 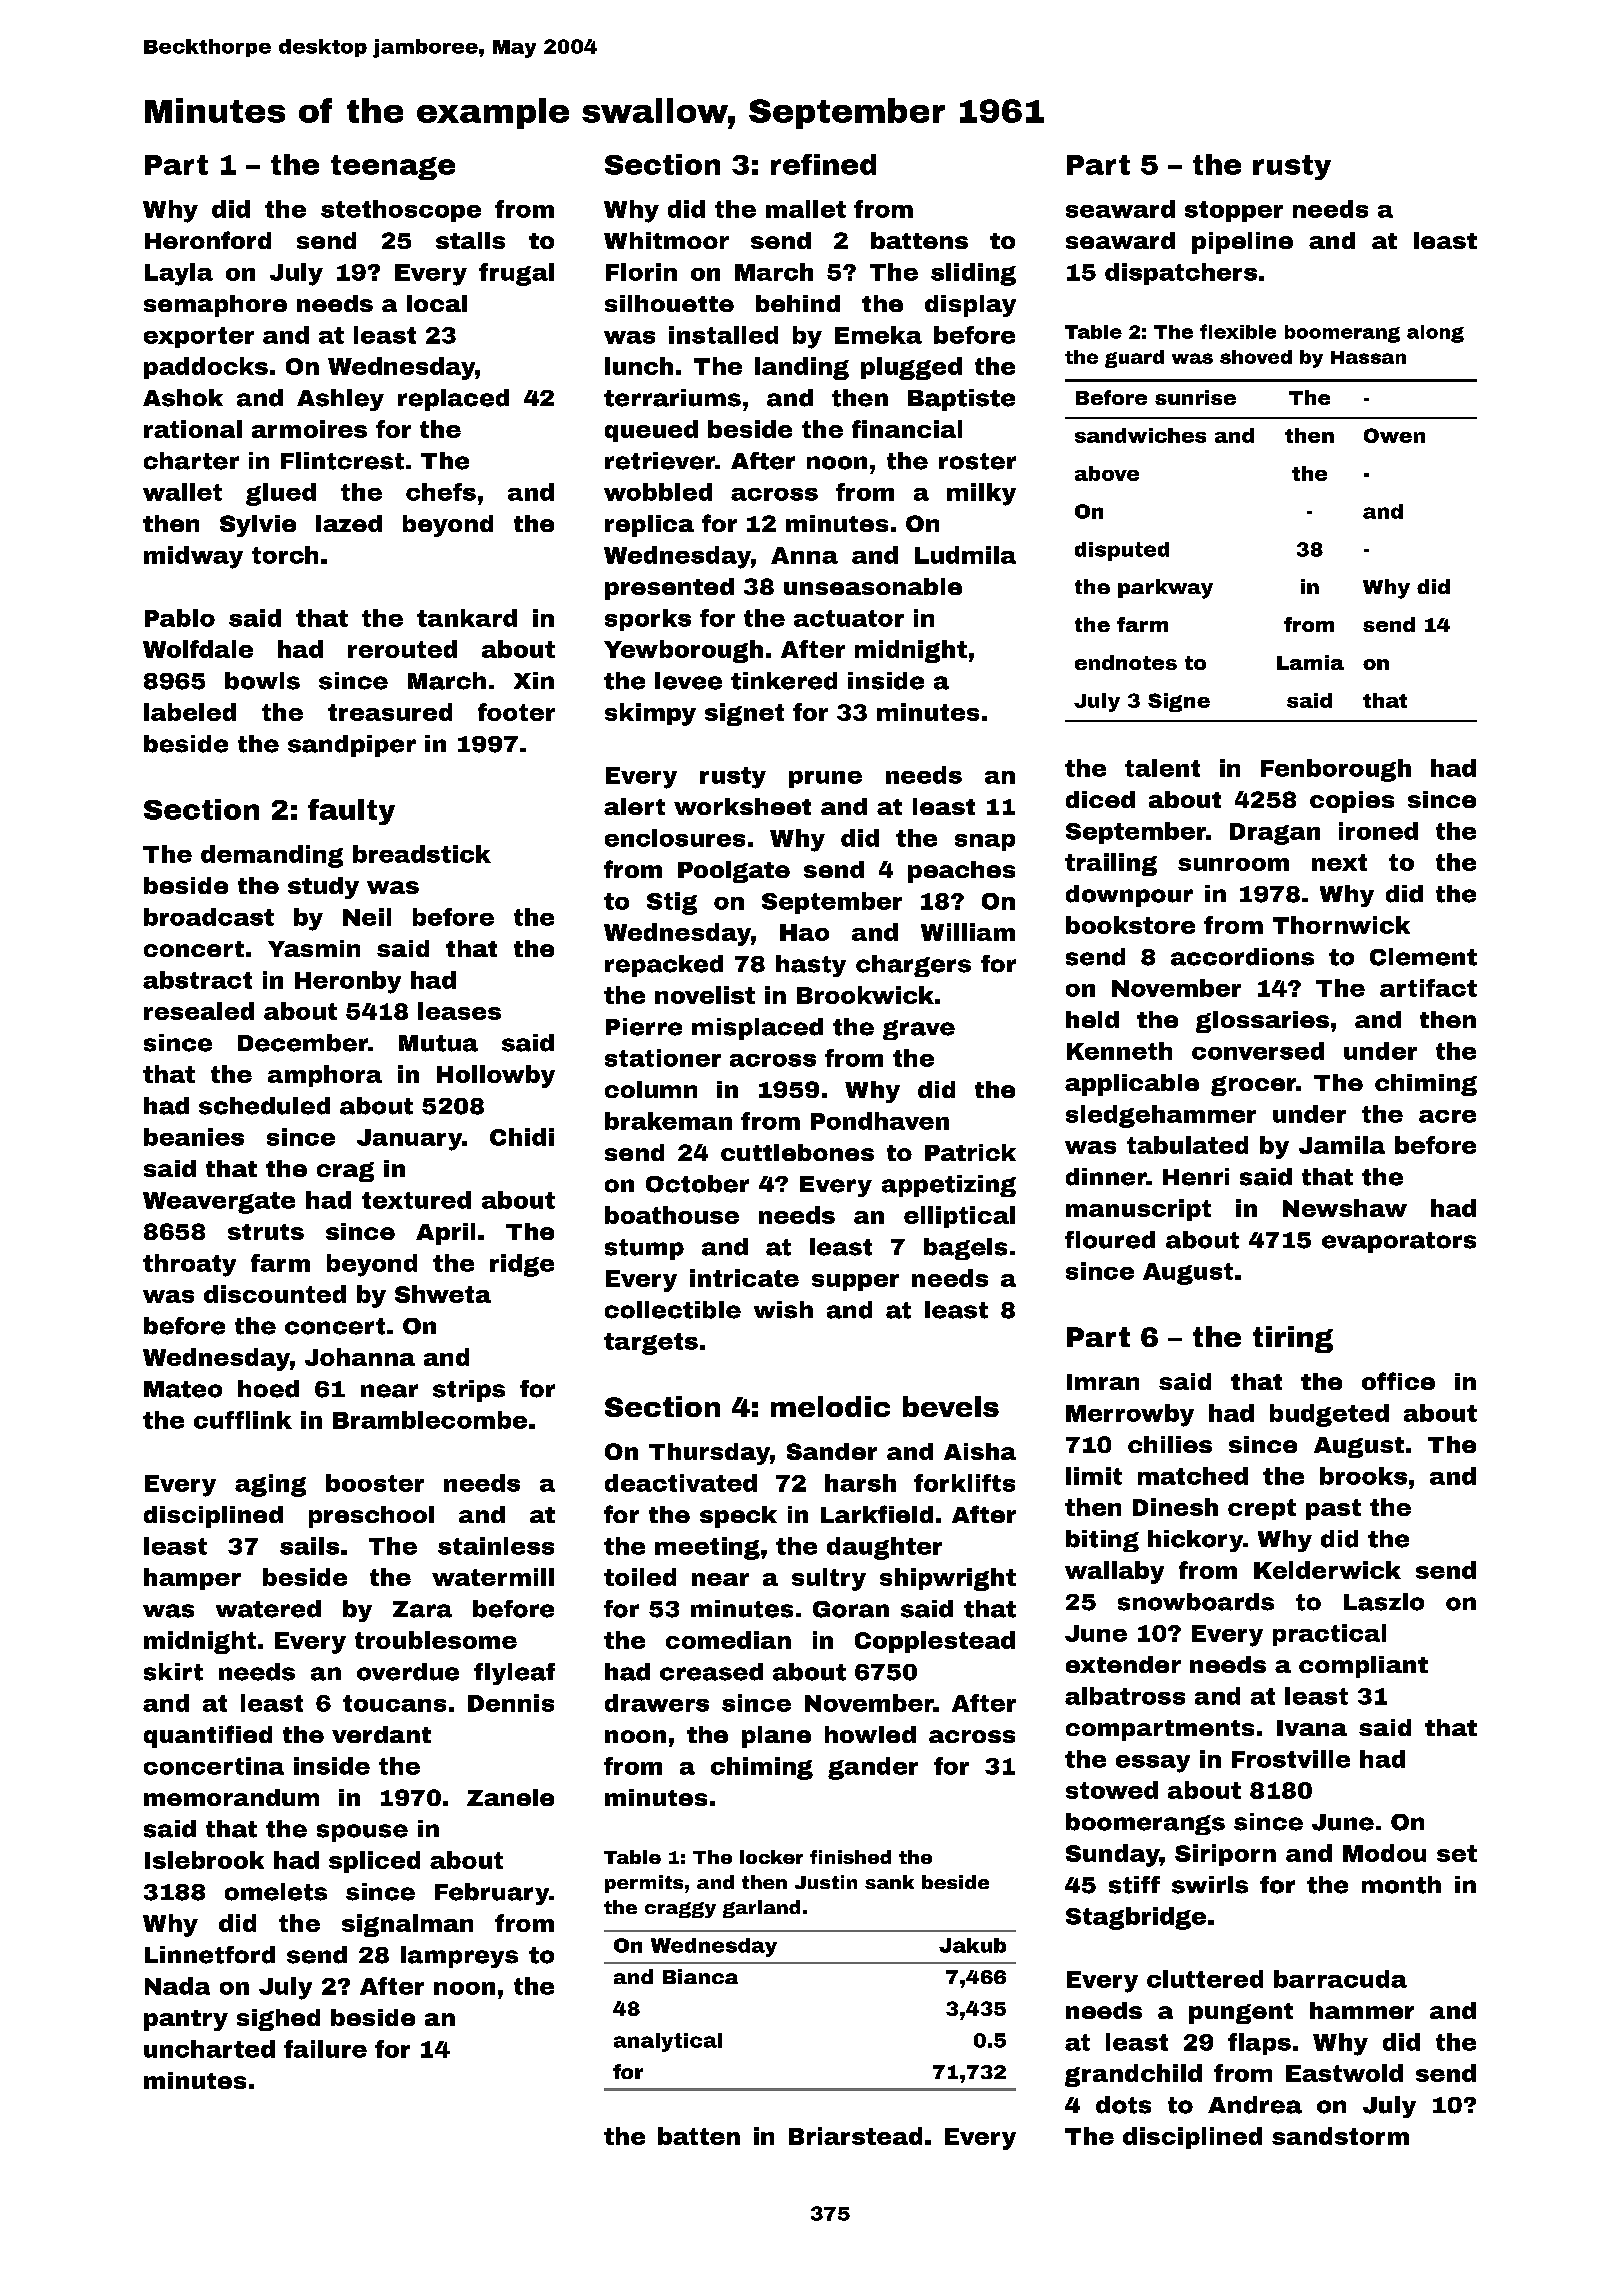 I want to click on discounted, so click(x=275, y=1294).
